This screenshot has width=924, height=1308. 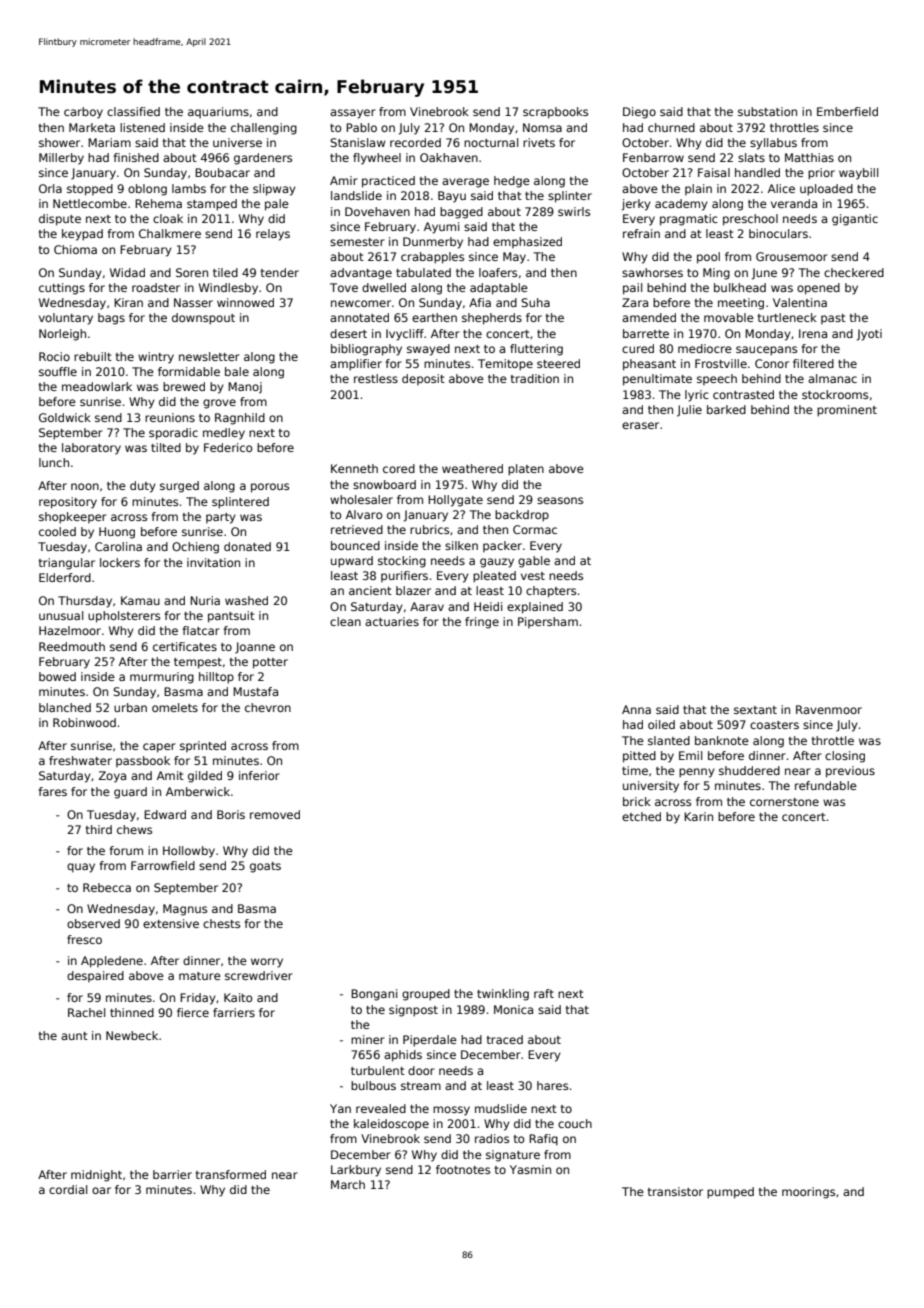 What do you see at coordinates (636, 709) in the screenshot?
I see `Anna` at bounding box center [636, 709].
